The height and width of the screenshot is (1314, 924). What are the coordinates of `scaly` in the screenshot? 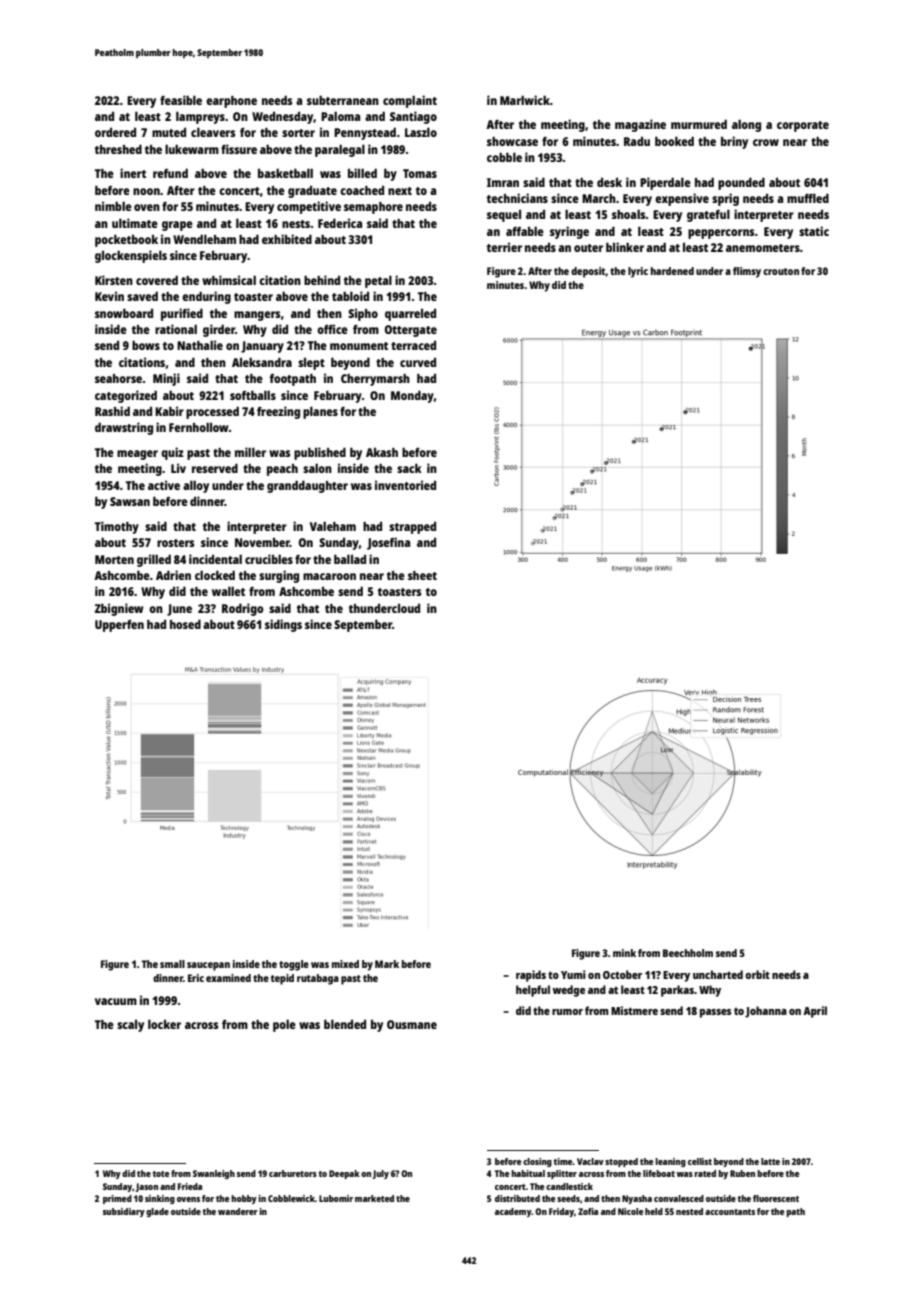 It's located at (130, 1026).
